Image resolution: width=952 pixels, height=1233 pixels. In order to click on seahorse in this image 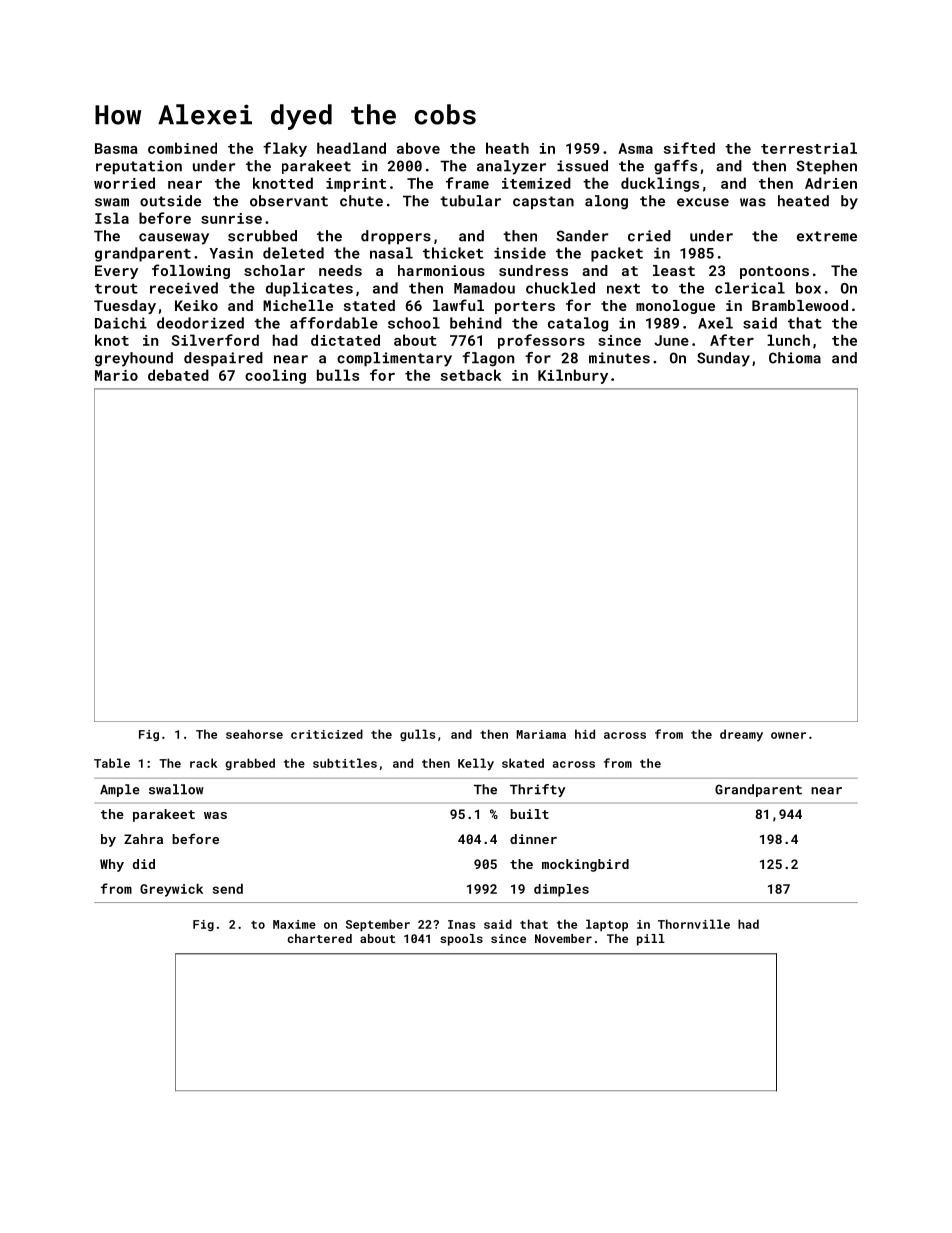, I will do `click(254, 734)`.
